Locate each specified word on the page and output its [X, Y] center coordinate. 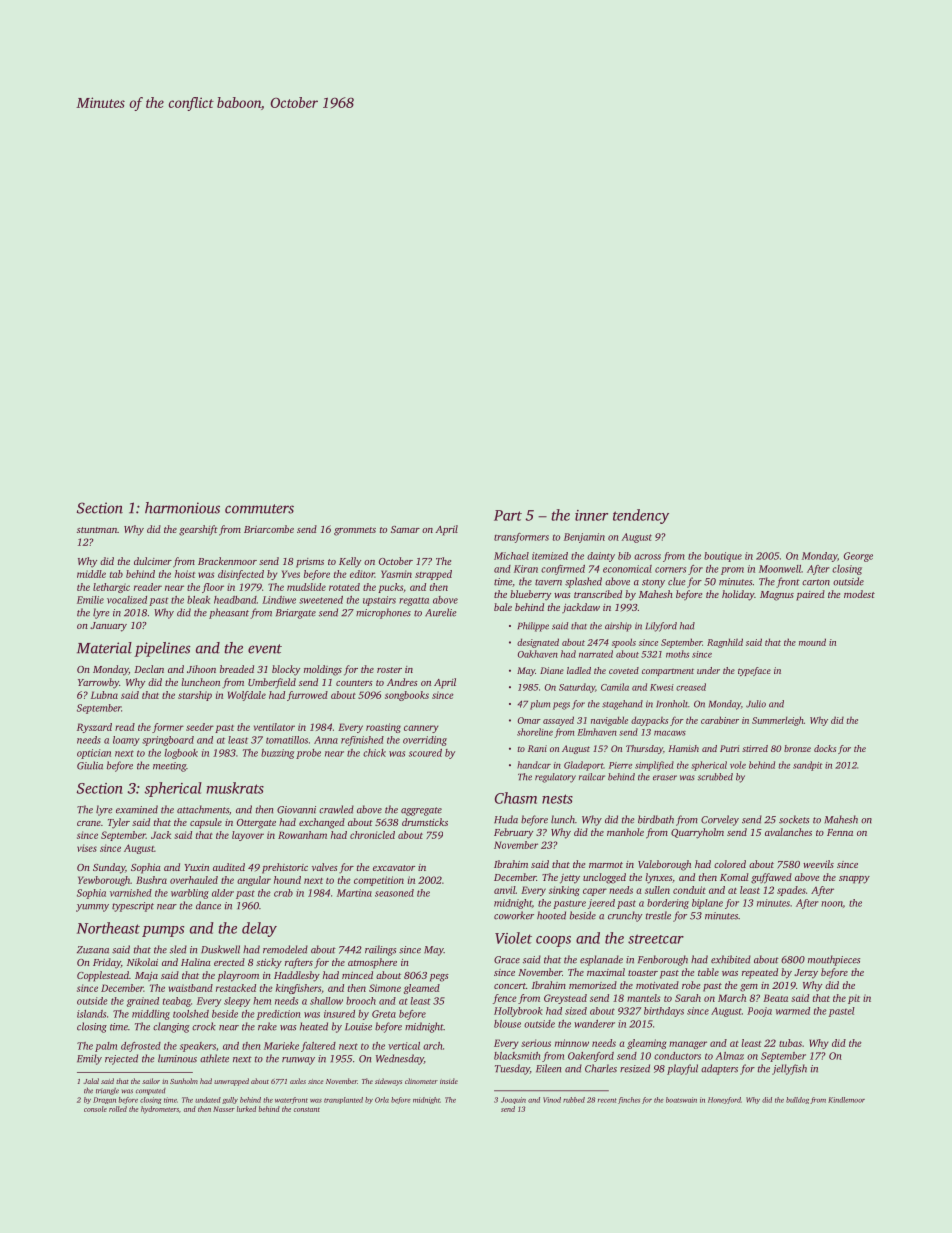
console [95, 1109]
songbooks [407, 696]
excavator [394, 868]
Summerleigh [778, 721]
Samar [405, 529]
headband [235, 600]
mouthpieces [834, 960]
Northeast [108, 928]
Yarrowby [98, 683]
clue [676, 581]
